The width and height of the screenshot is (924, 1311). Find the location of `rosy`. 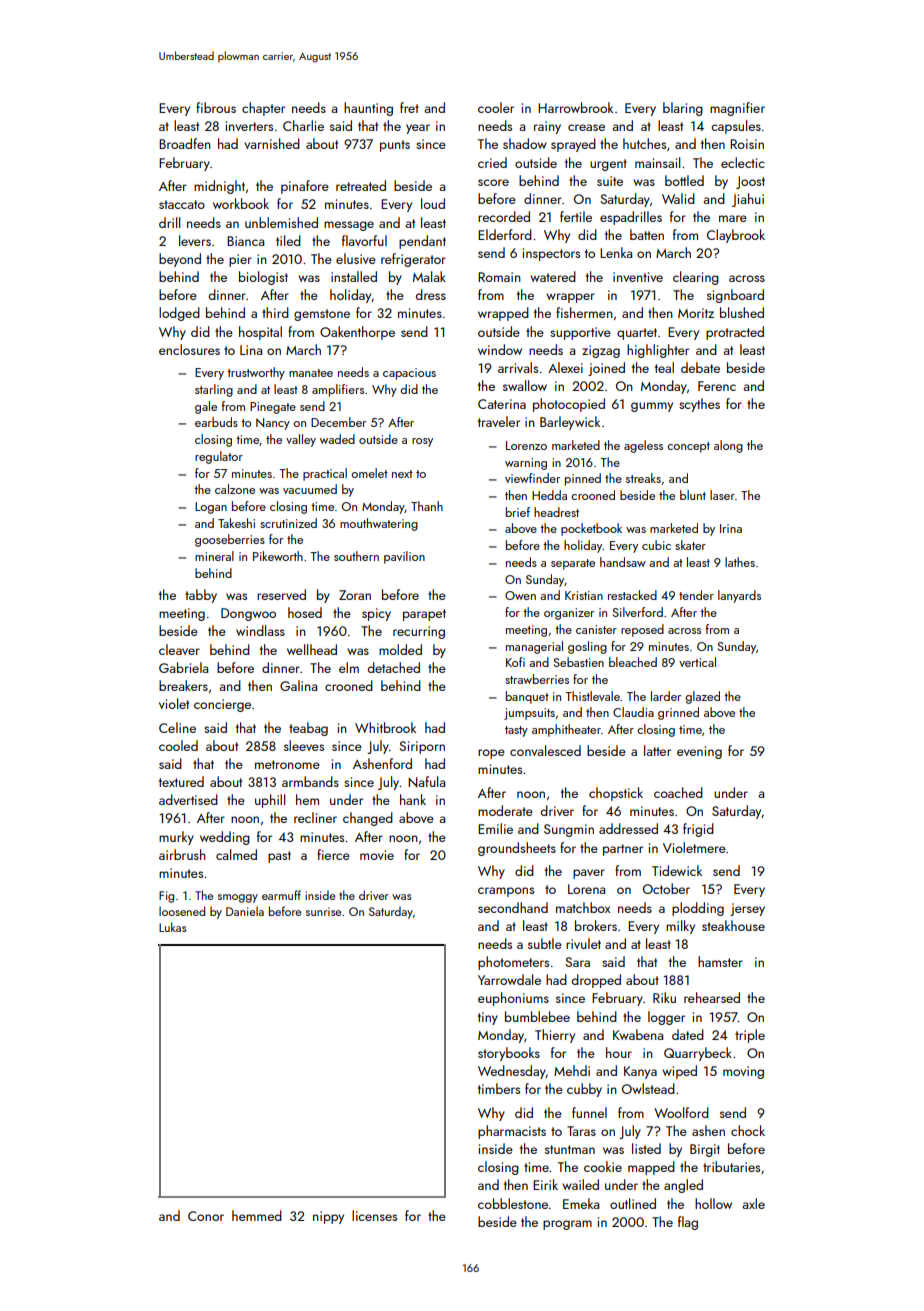

rosy is located at coordinates (422, 442).
